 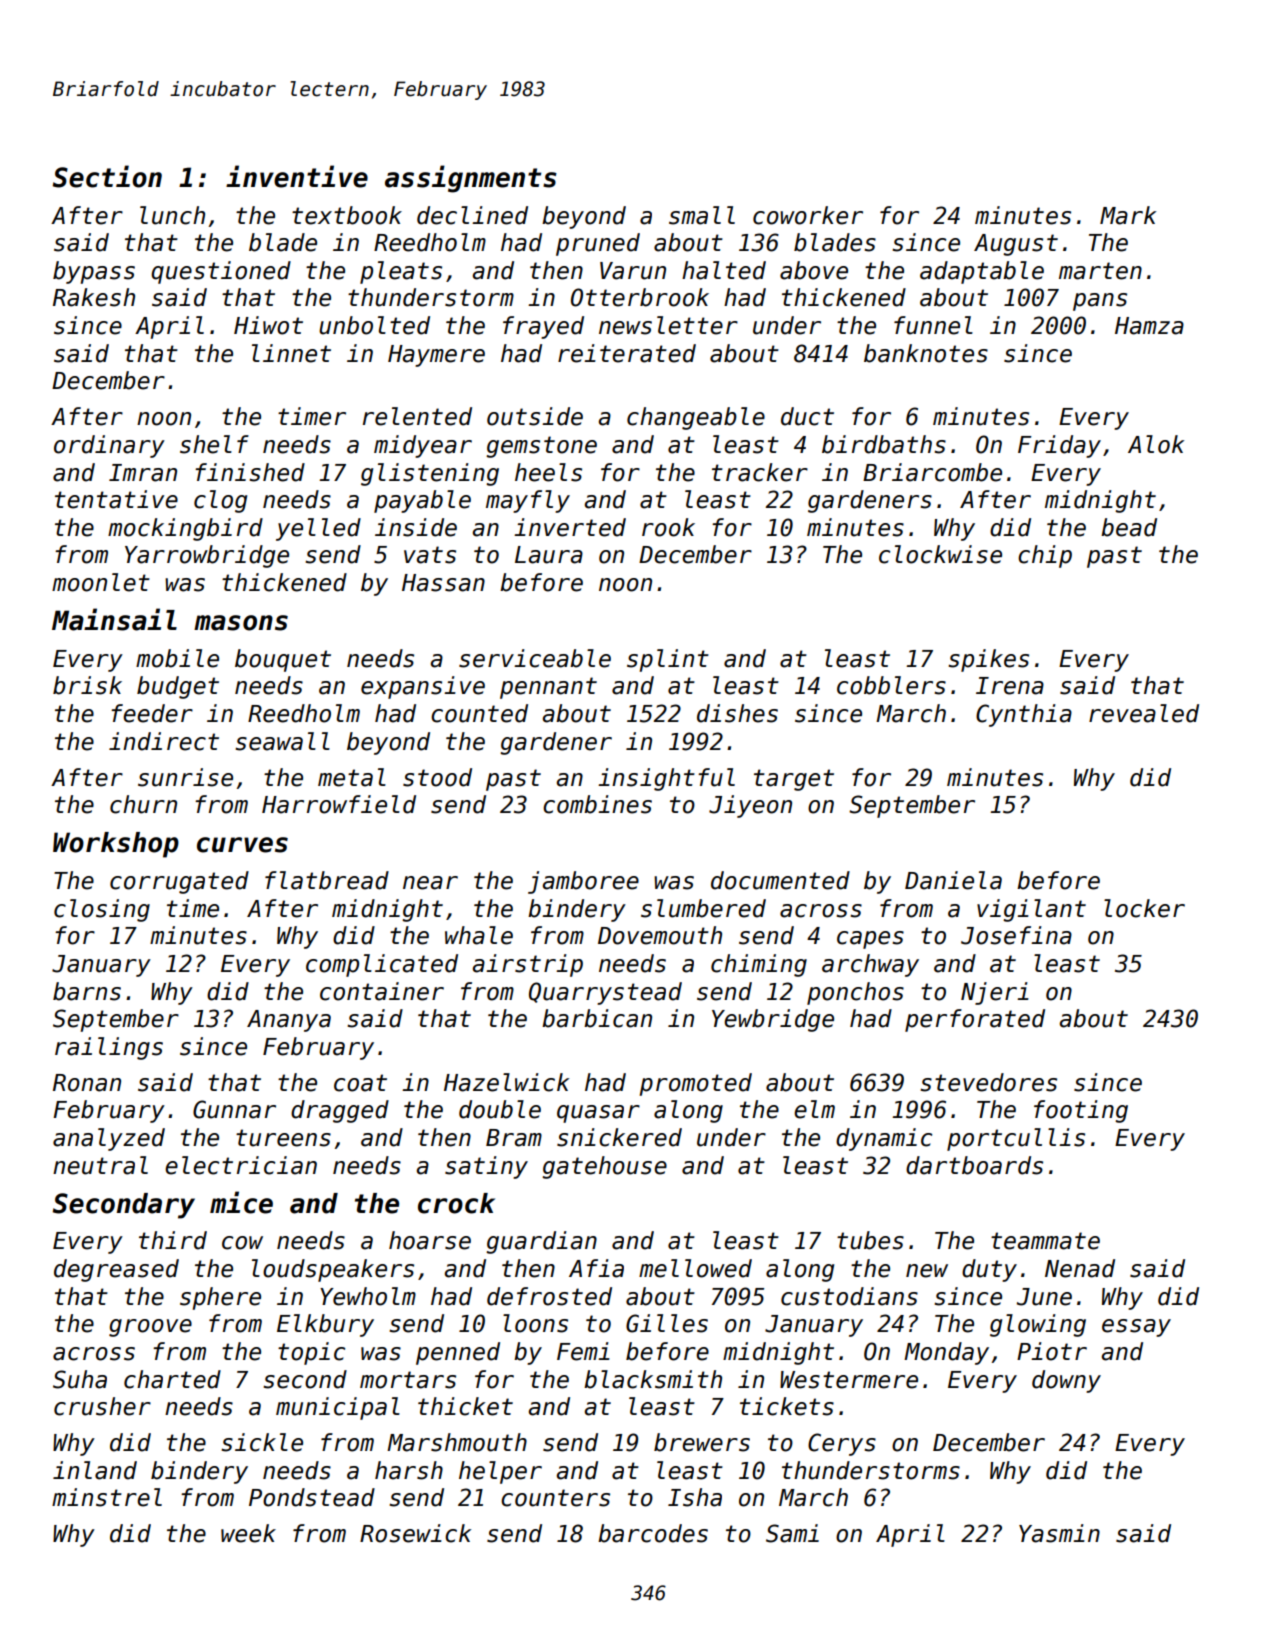 What do you see at coordinates (430, 555) in the screenshot?
I see `vats` at bounding box center [430, 555].
